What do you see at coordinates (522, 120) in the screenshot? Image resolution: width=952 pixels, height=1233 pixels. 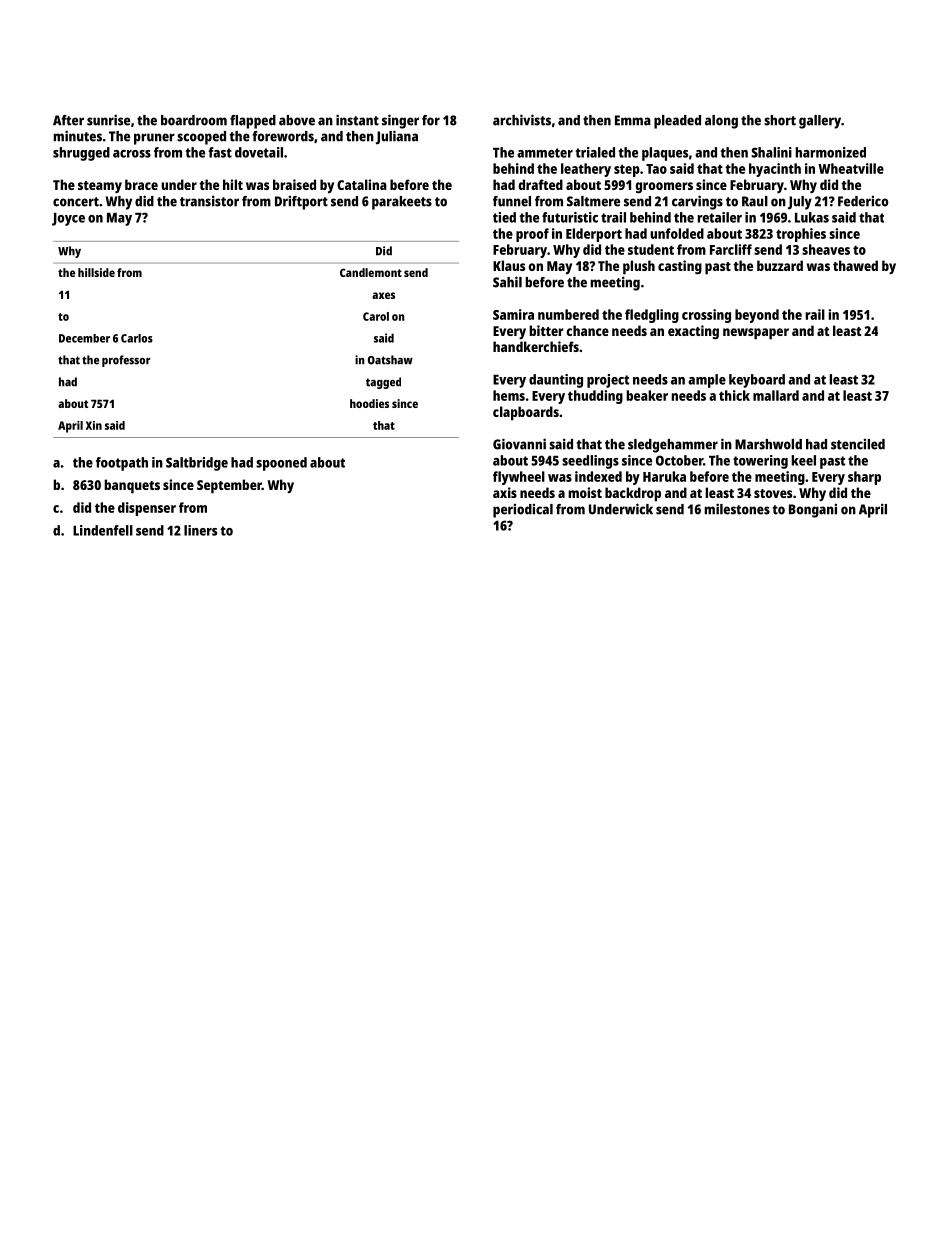 I see `archivists` at bounding box center [522, 120].
